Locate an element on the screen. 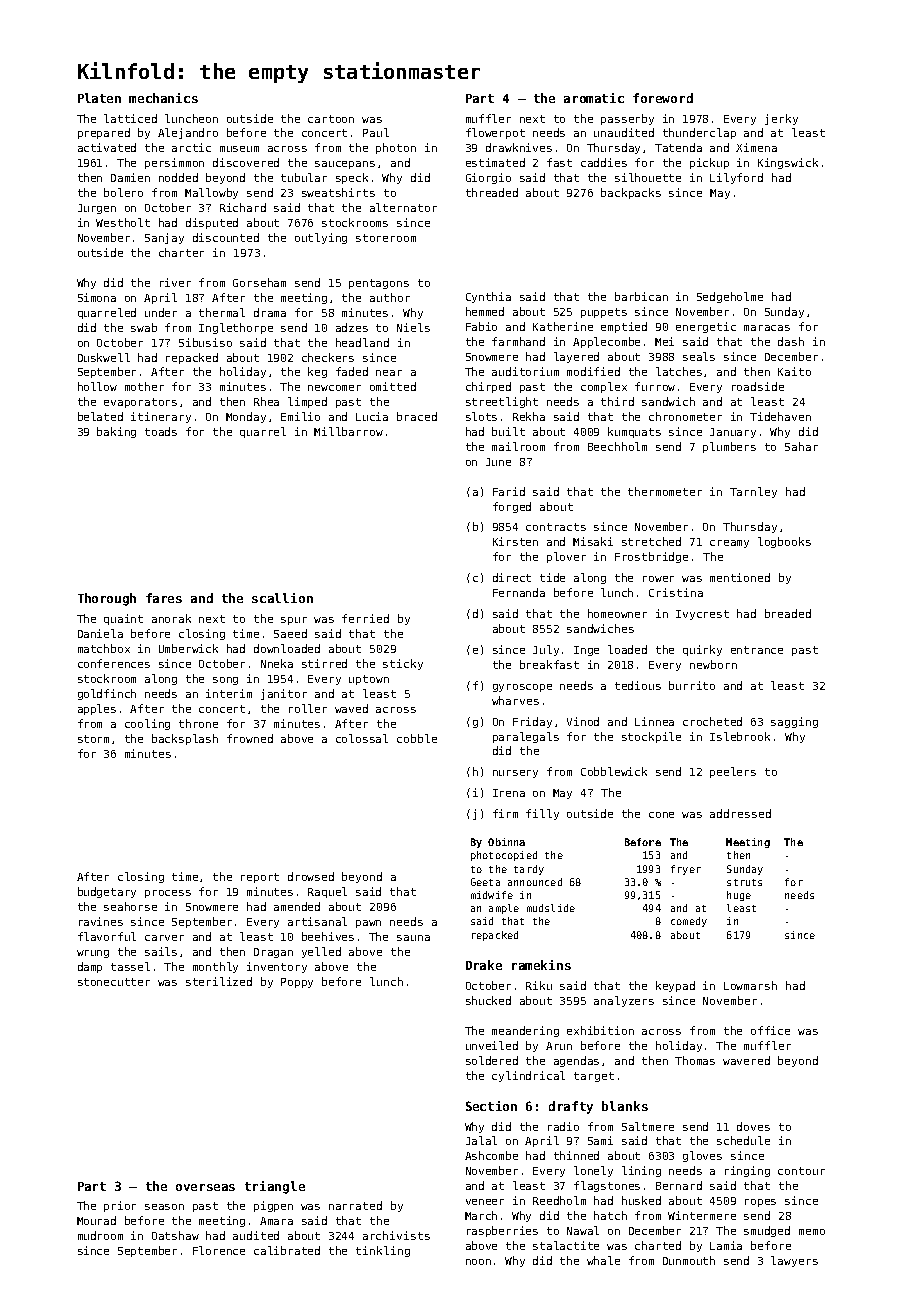 The width and height of the screenshot is (908, 1316). tinkling is located at coordinates (383, 1251).
